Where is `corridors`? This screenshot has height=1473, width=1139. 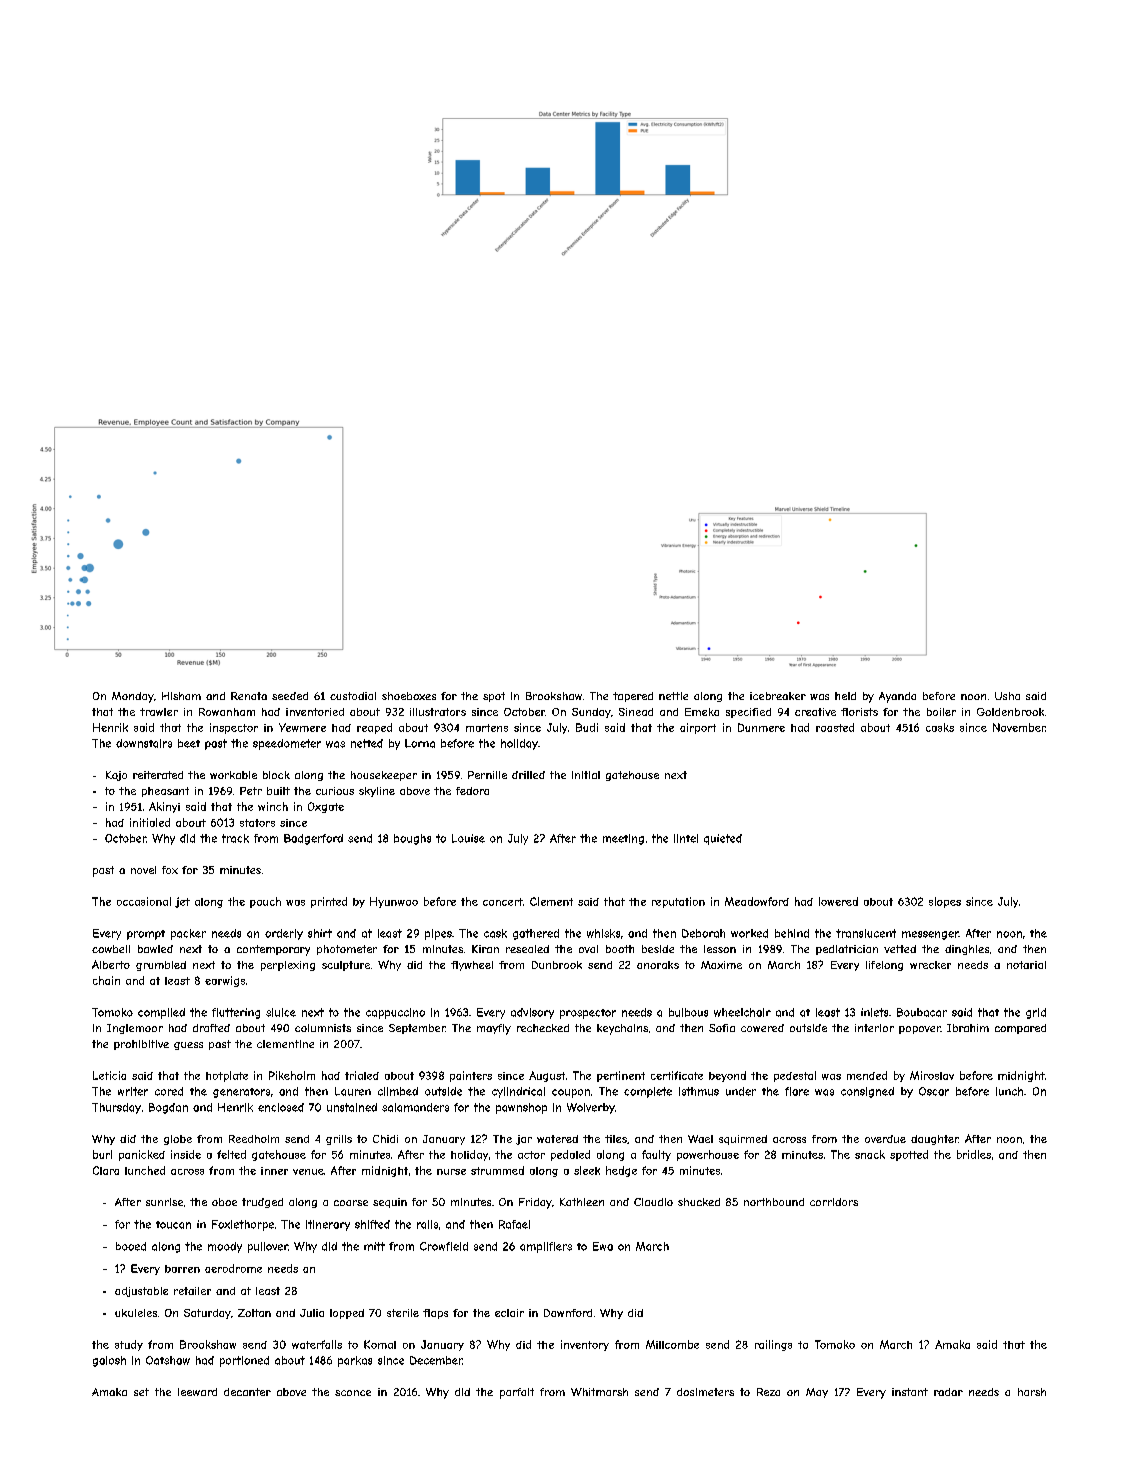 corridors is located at coordinates (834, 1202).
